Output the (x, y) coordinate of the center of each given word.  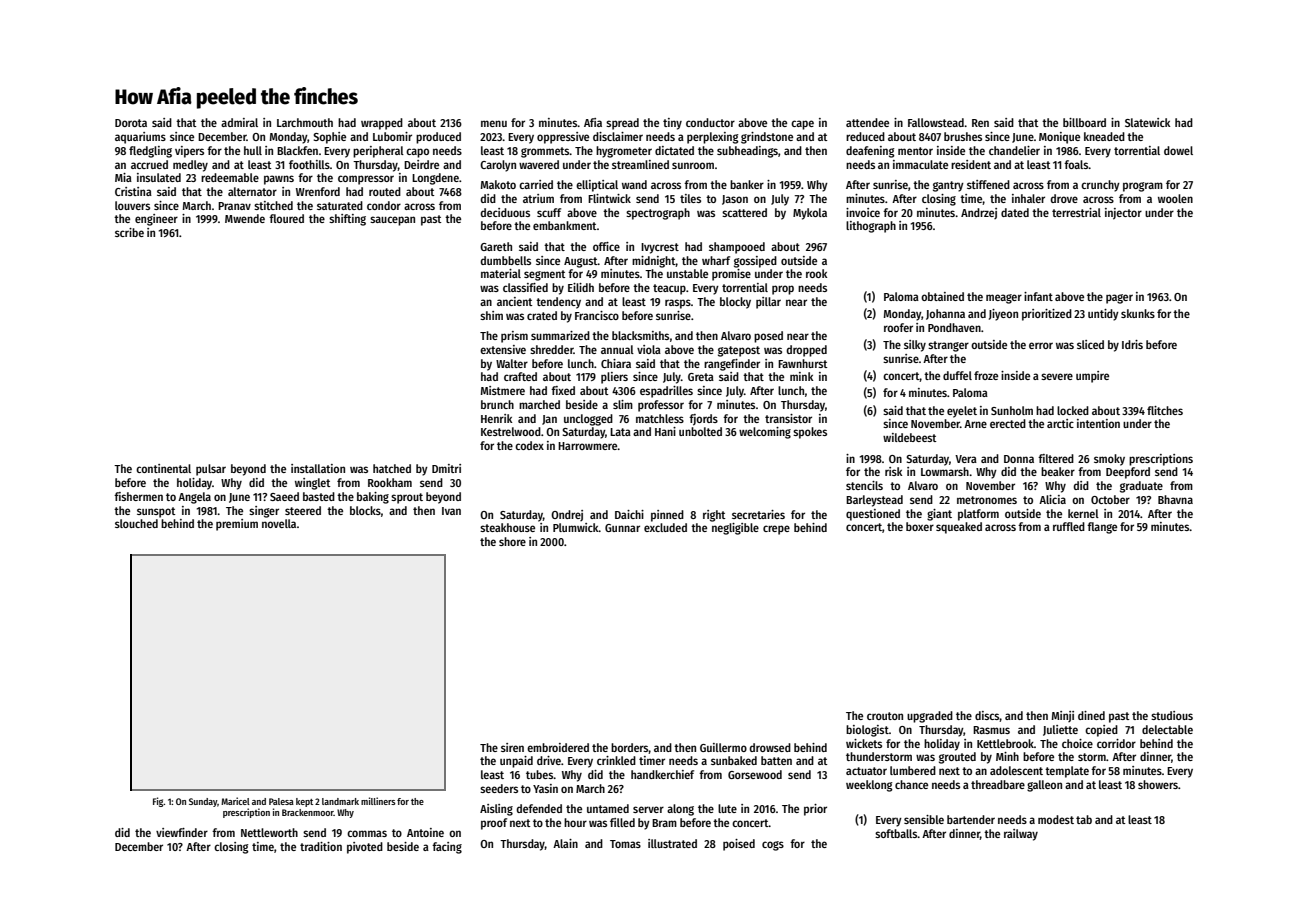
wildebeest (910, 437)
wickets (864, 743)
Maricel (235, 801)
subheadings (747, 152)
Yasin (545, 788)
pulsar (211, 470)
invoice (863, 212)
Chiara (616, 363)
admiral (239, 122)
